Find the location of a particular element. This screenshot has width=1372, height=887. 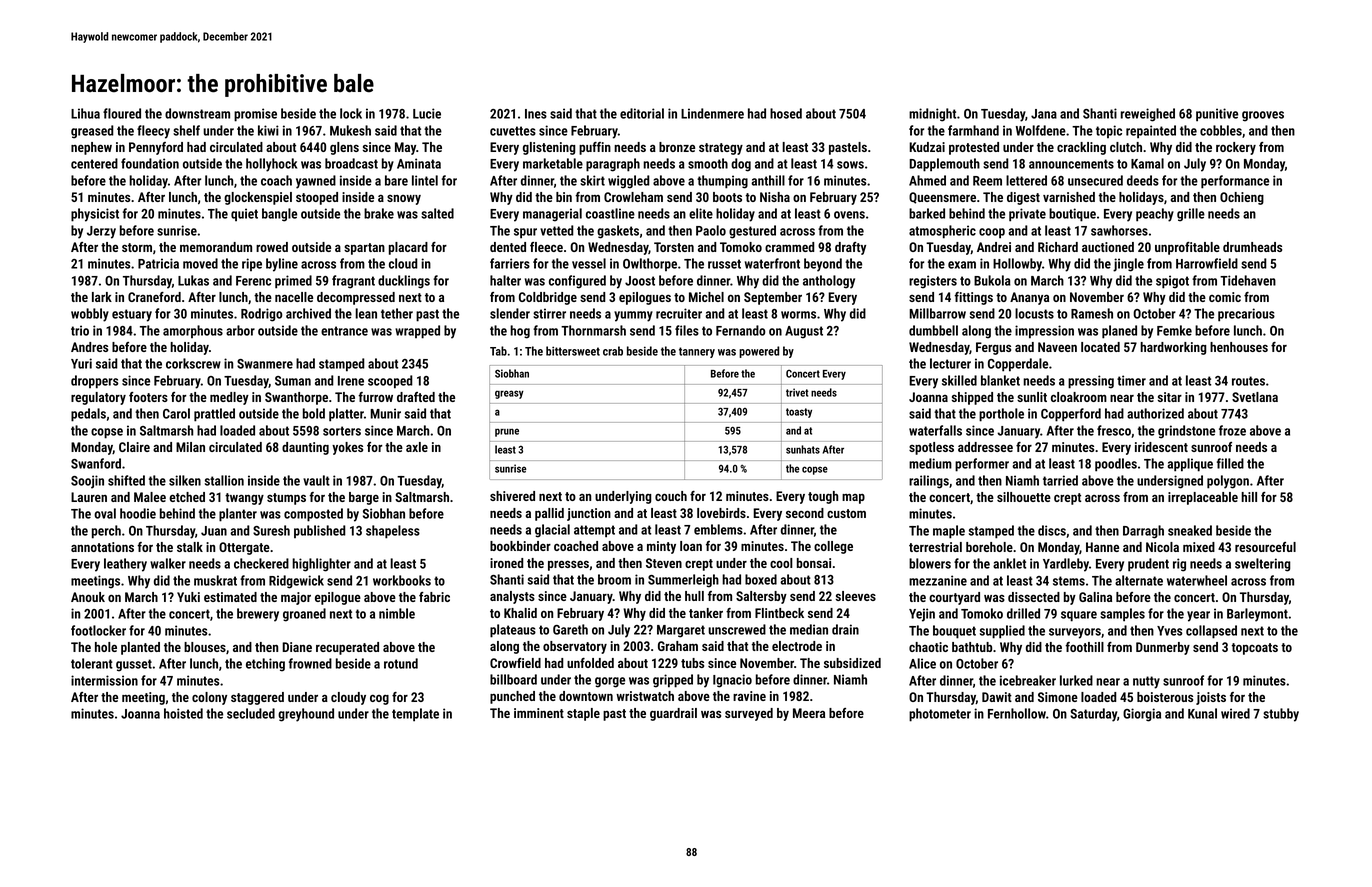

Anouk is located at coordinates (88, 597).
